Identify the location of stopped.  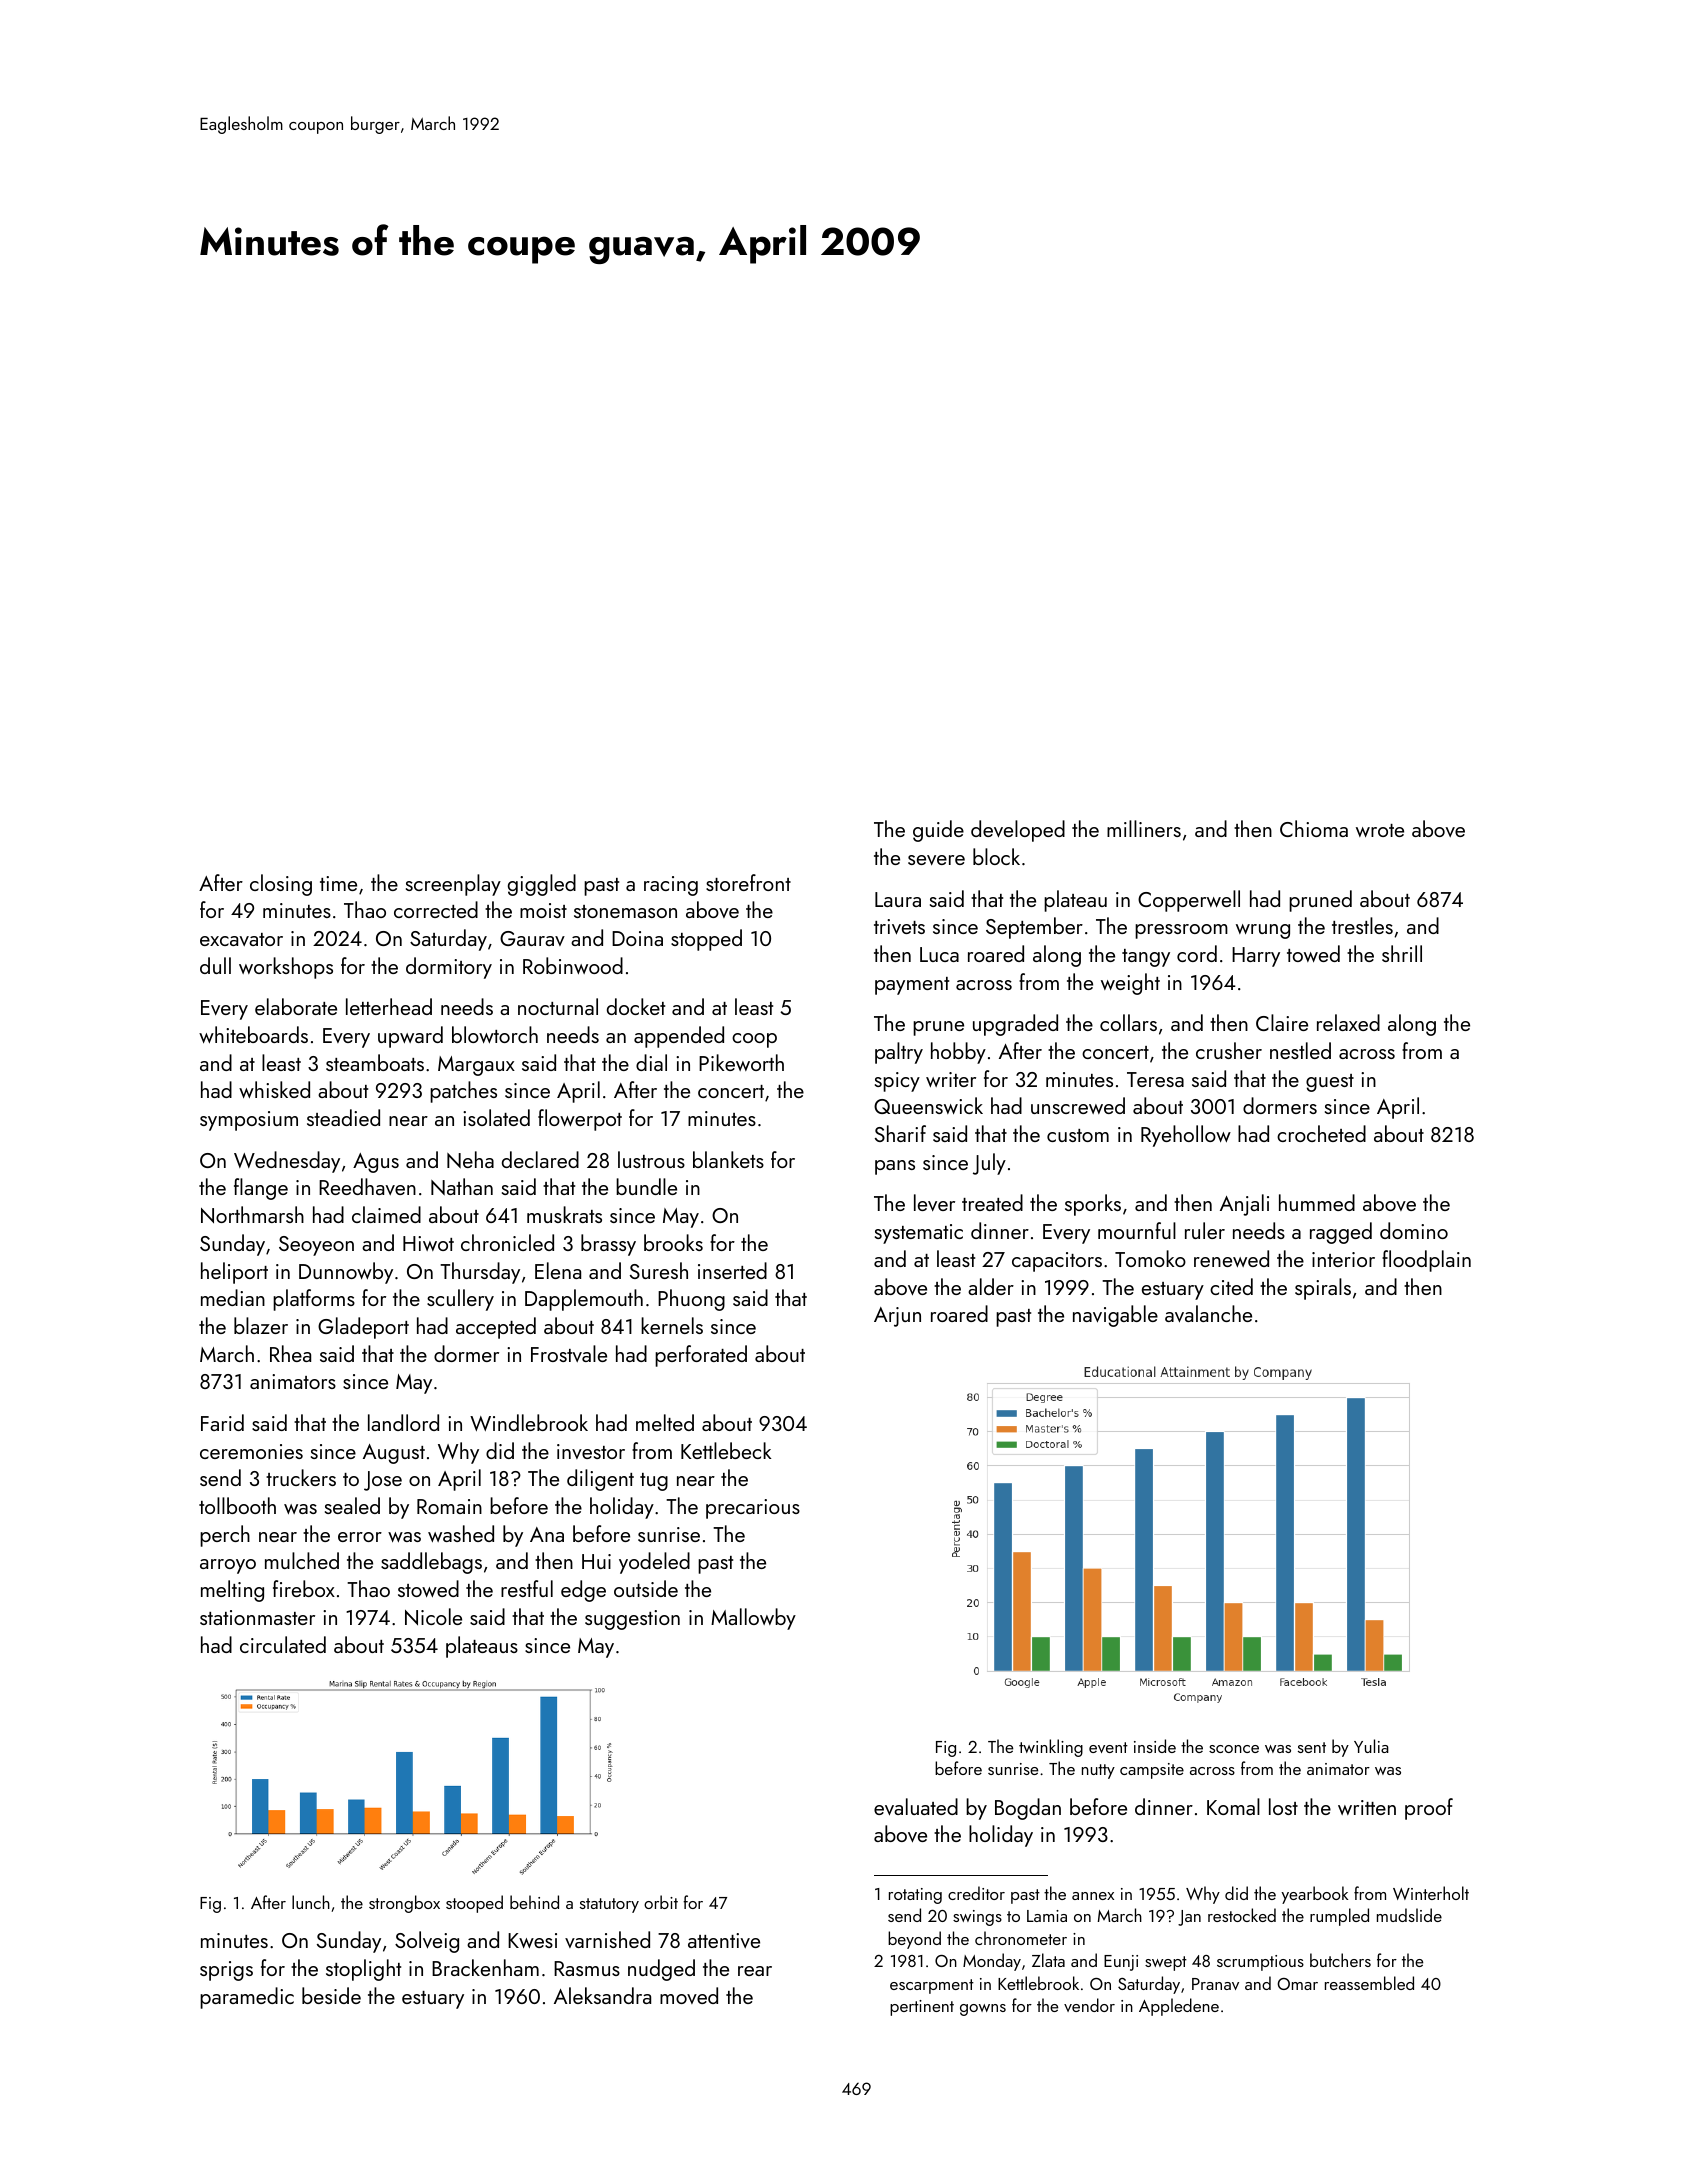
(706, 940).
